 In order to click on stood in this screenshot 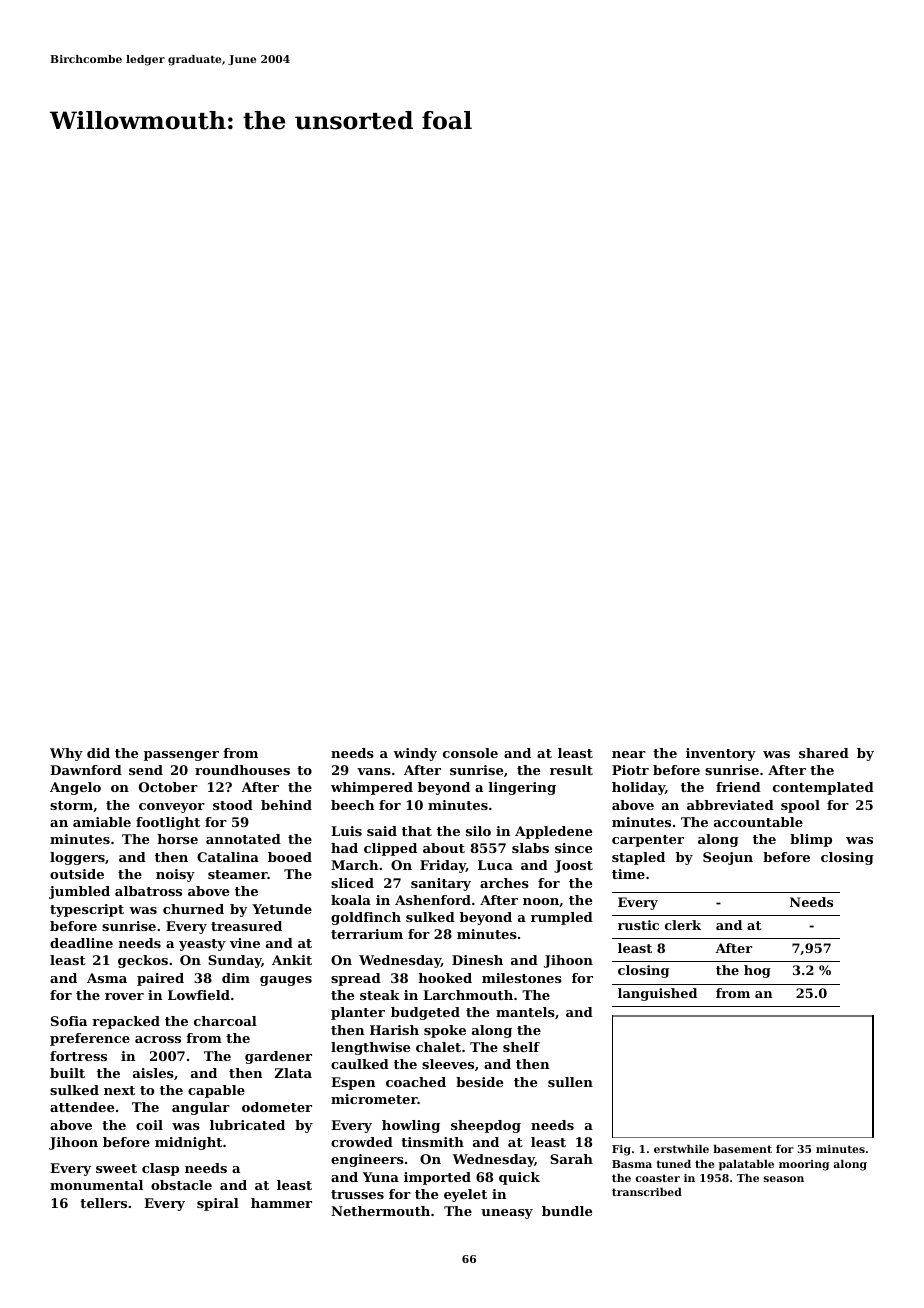, I will do `click(233, 805)`.
